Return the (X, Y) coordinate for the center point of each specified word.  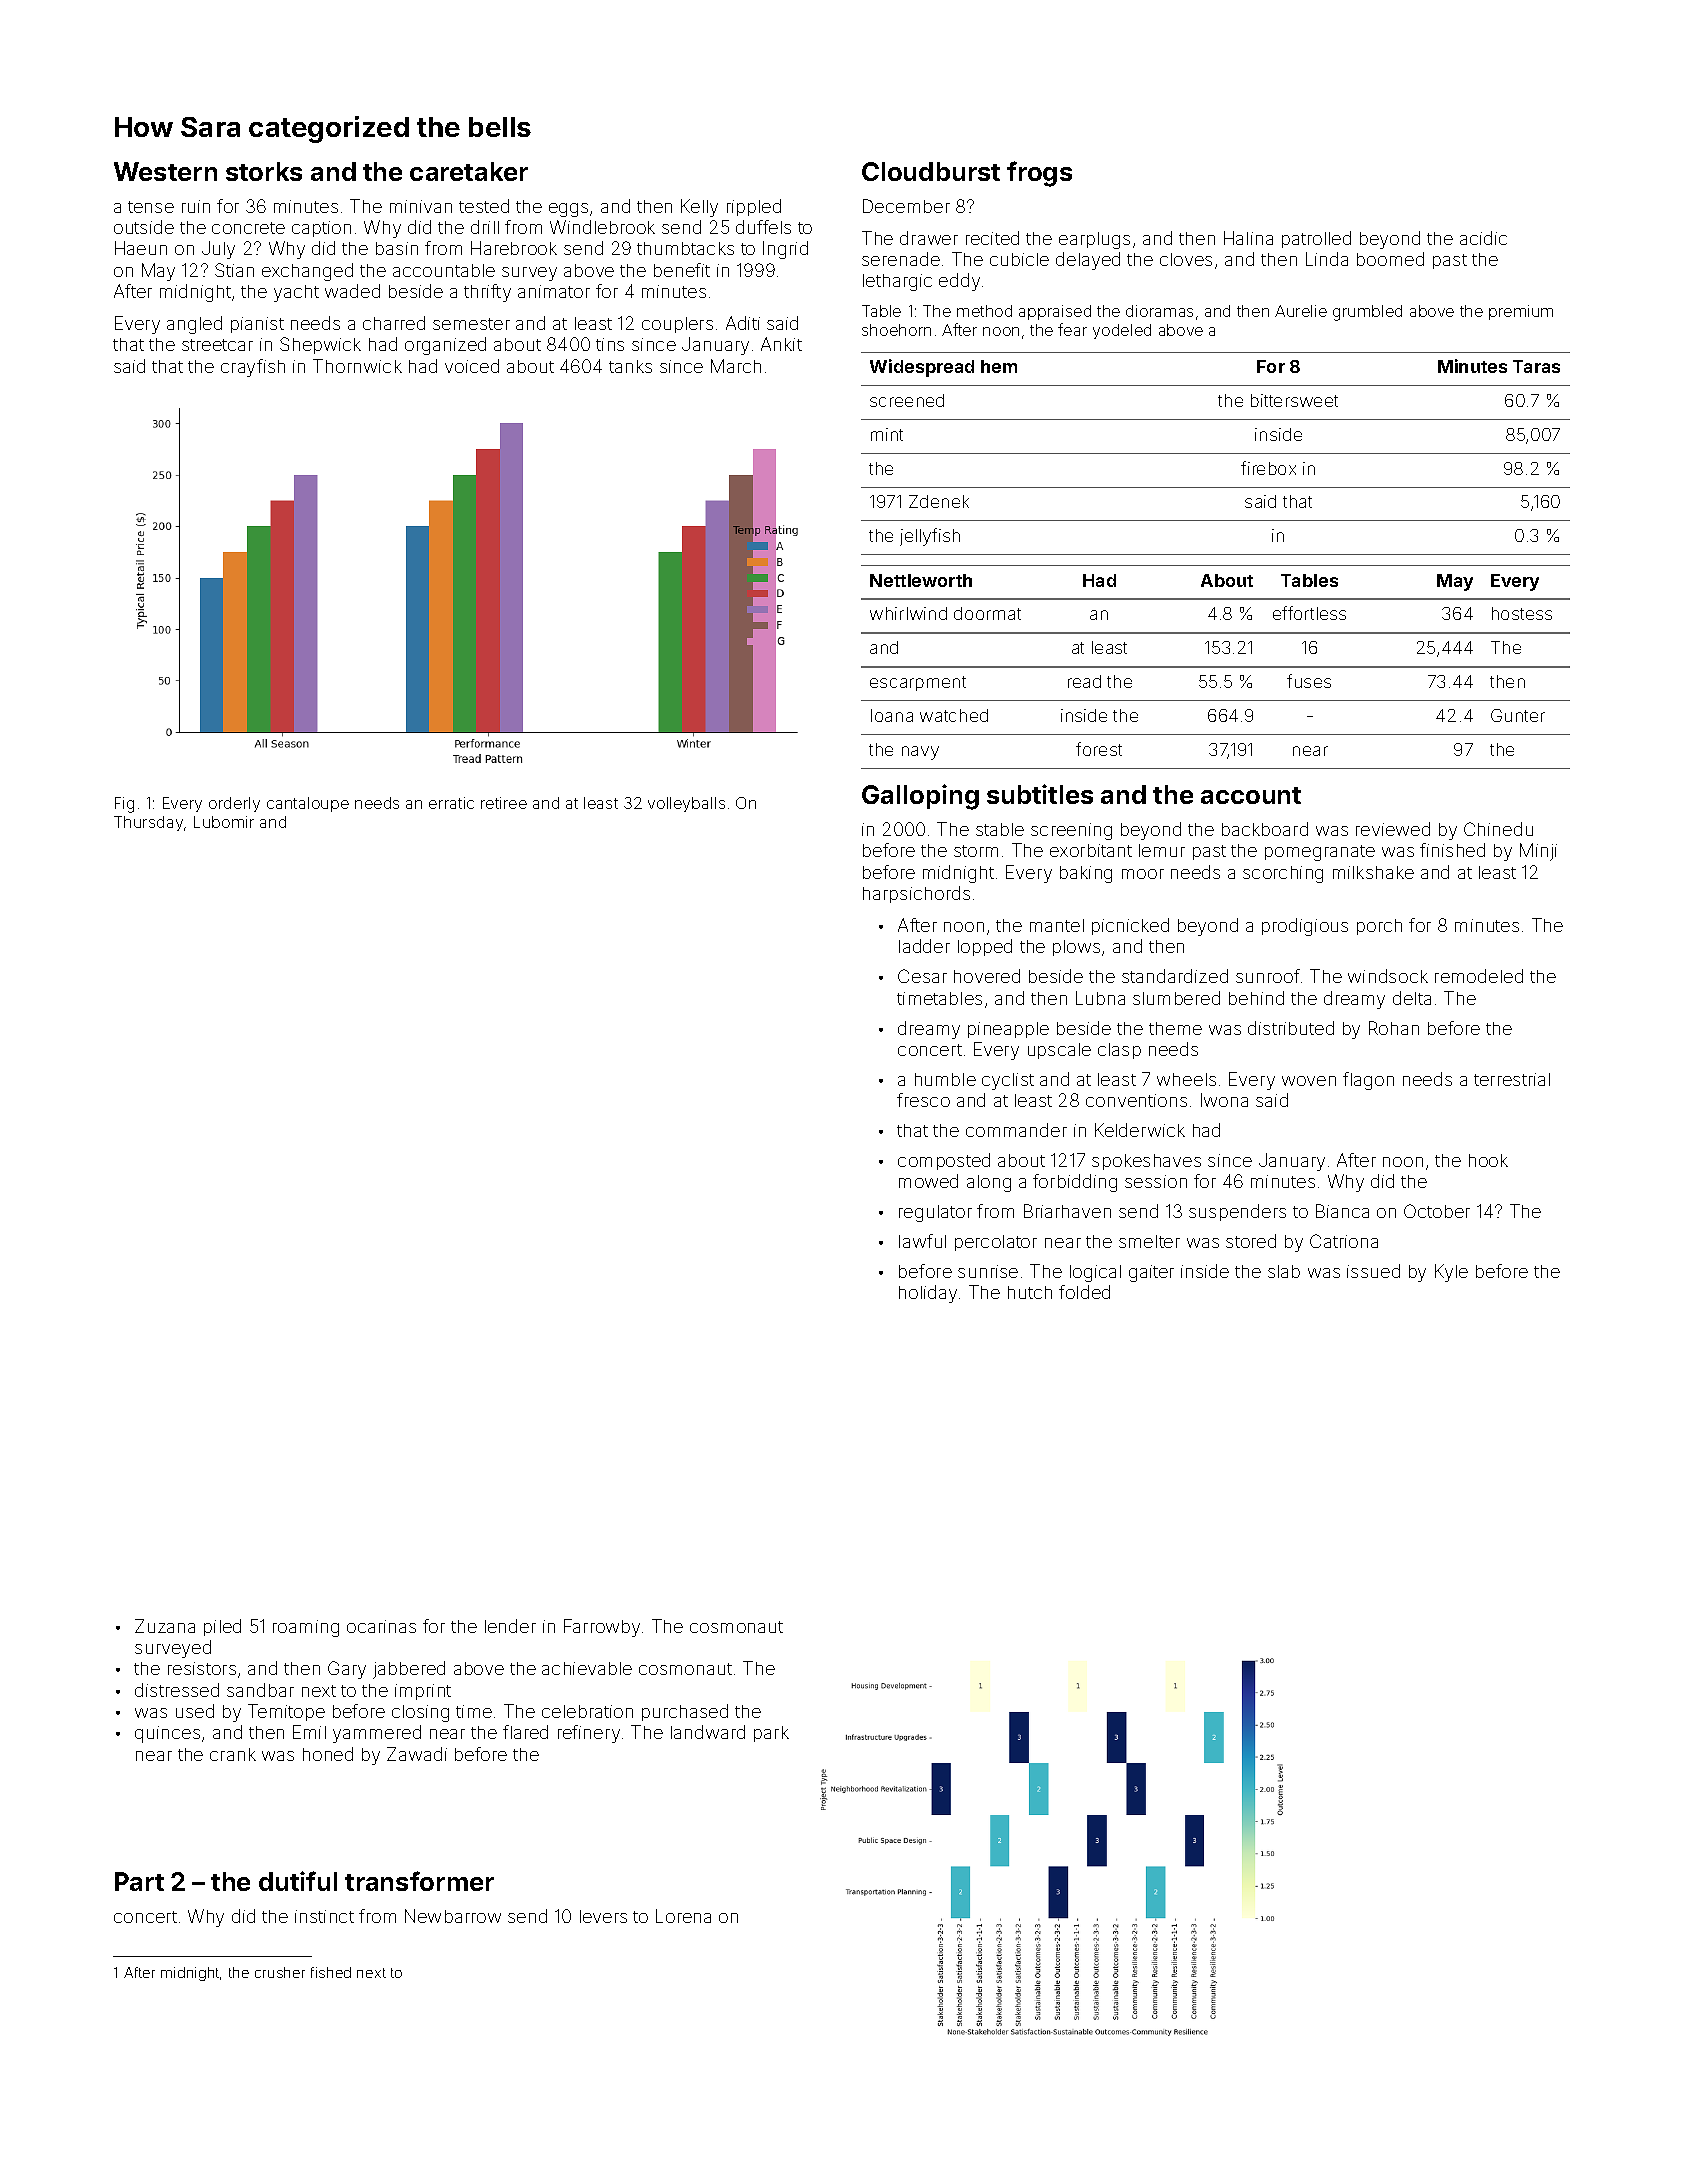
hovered (987, 976)
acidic (1483, 238)
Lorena (683, 1916)
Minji (1538, 852)
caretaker (469, 171)
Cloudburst (931, 171)
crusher (280, 1972)
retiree (504, 803)
